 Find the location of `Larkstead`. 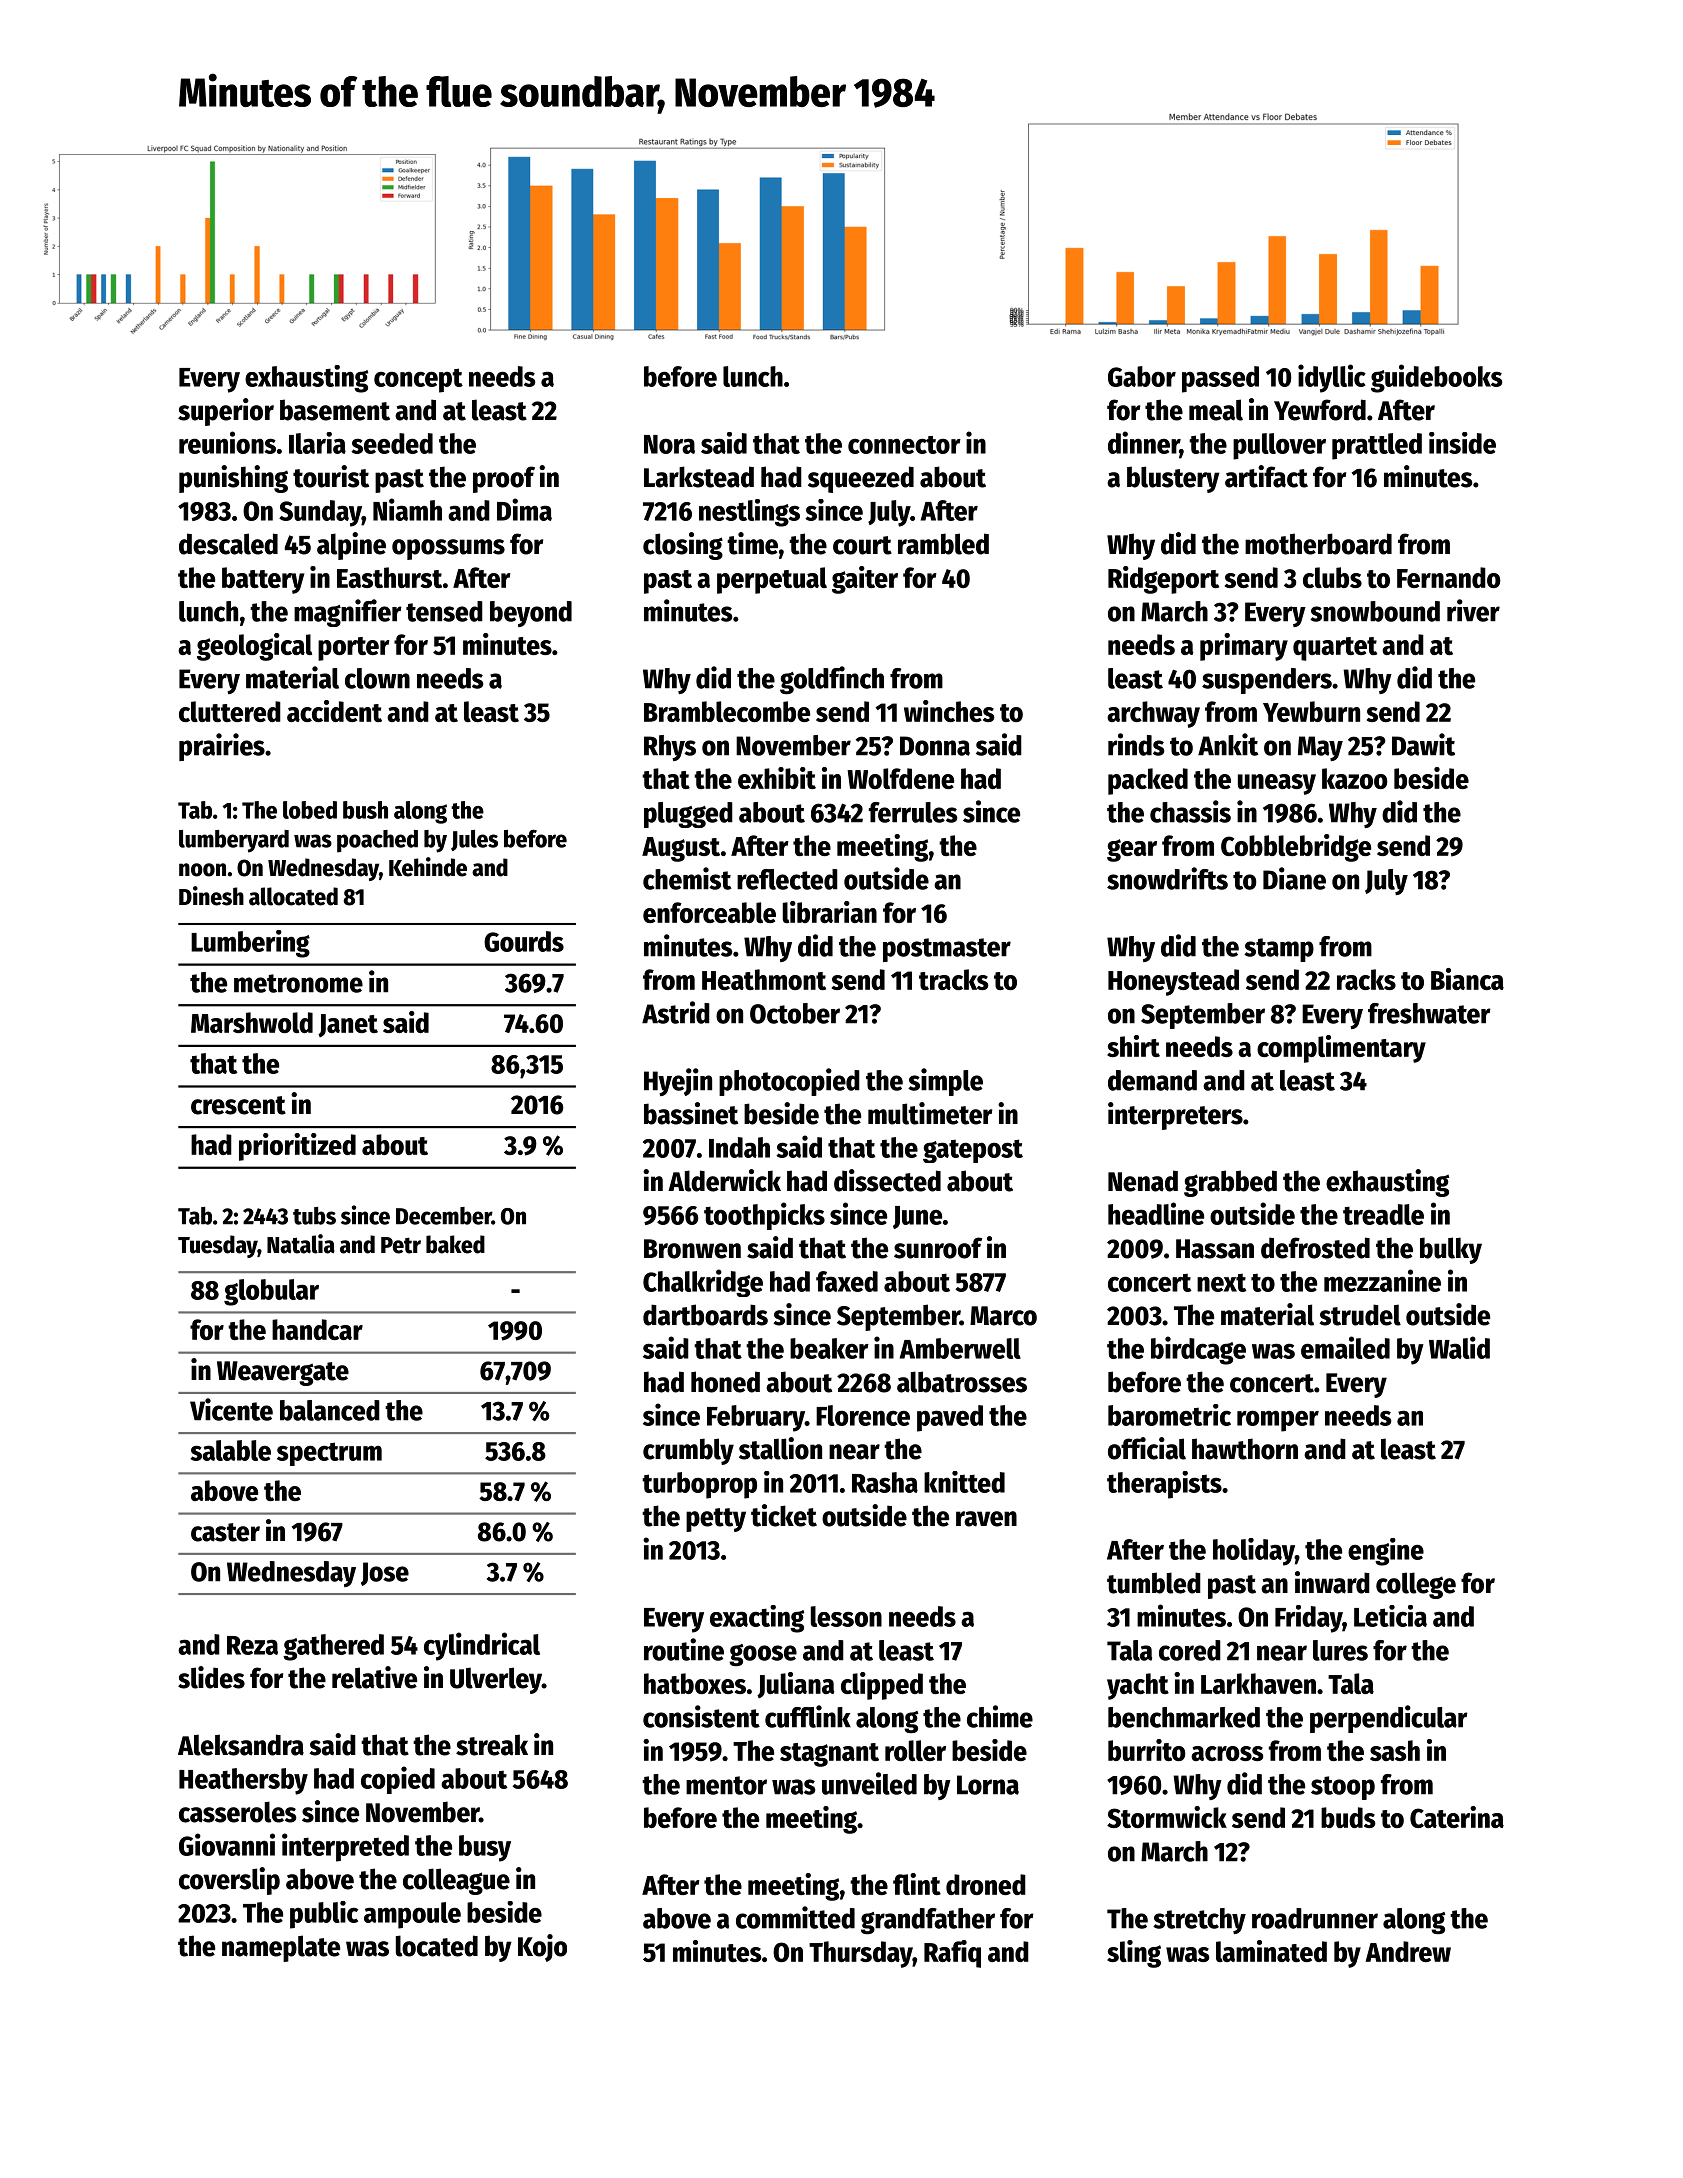

Larkstead is located at coordinates (699, 477).
